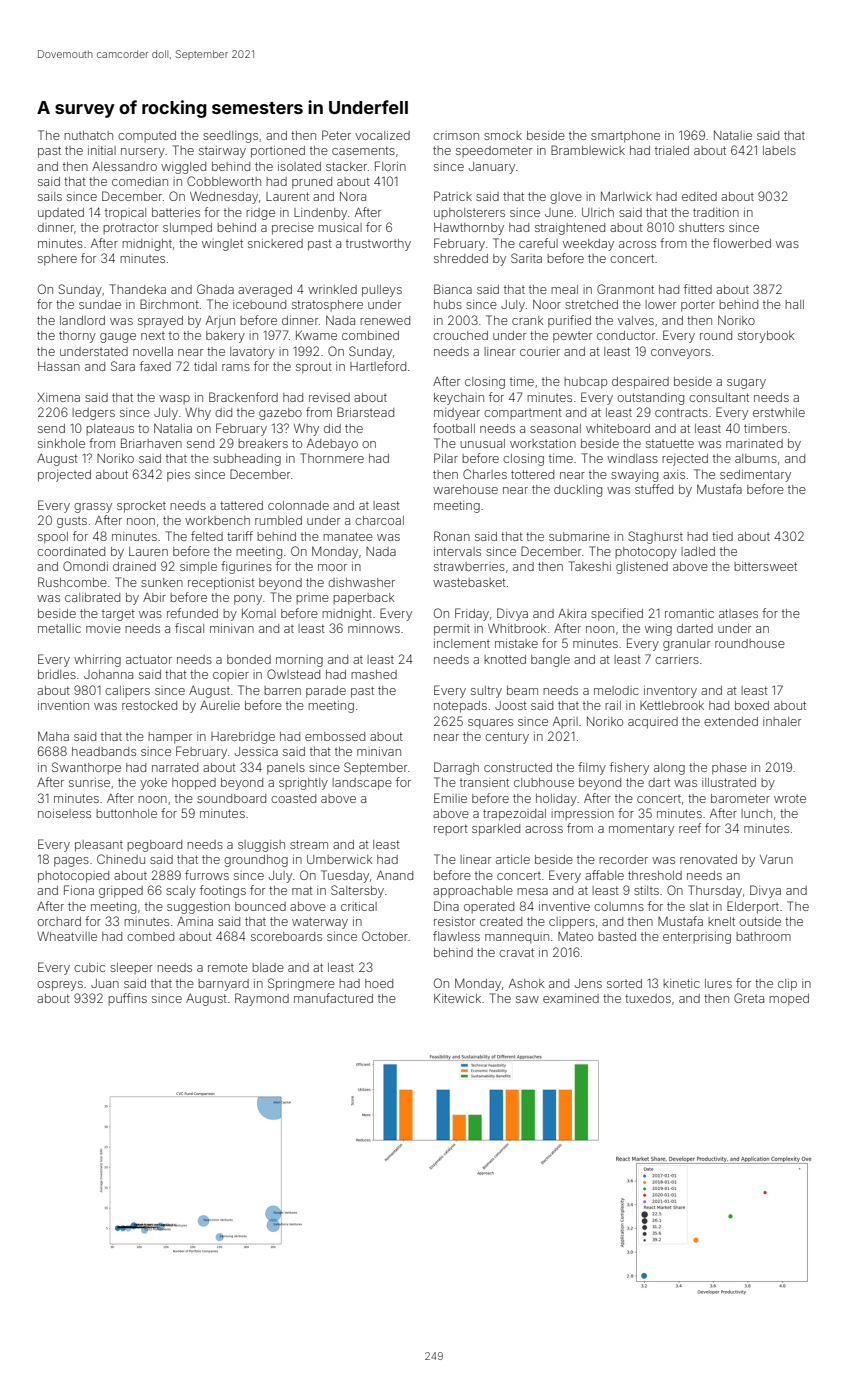  Describe the element at coordinates (260, 906) in the screenshot. I see `bounced` at that location.
